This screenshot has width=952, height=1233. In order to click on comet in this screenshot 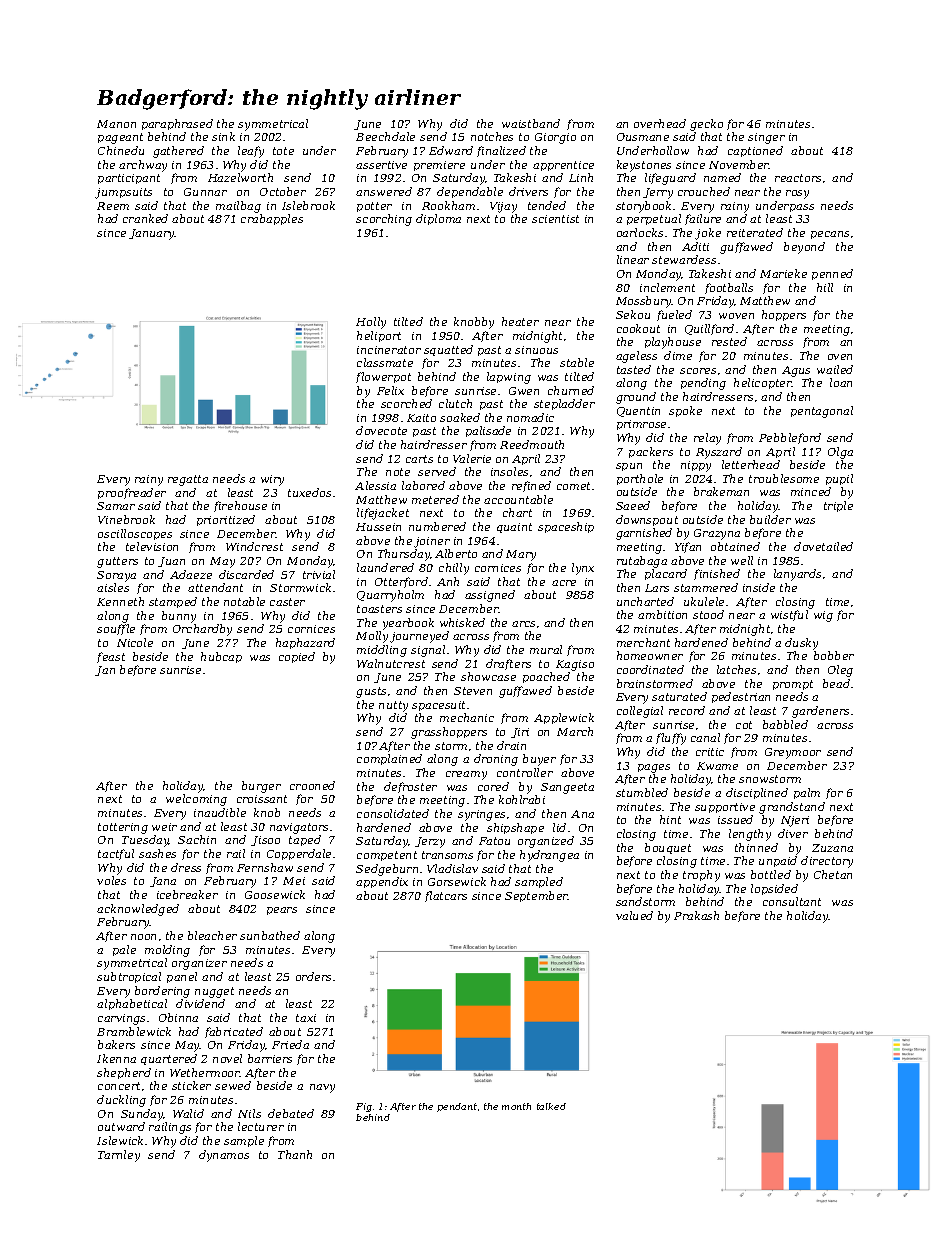, I will do `click(573, 486)`.
